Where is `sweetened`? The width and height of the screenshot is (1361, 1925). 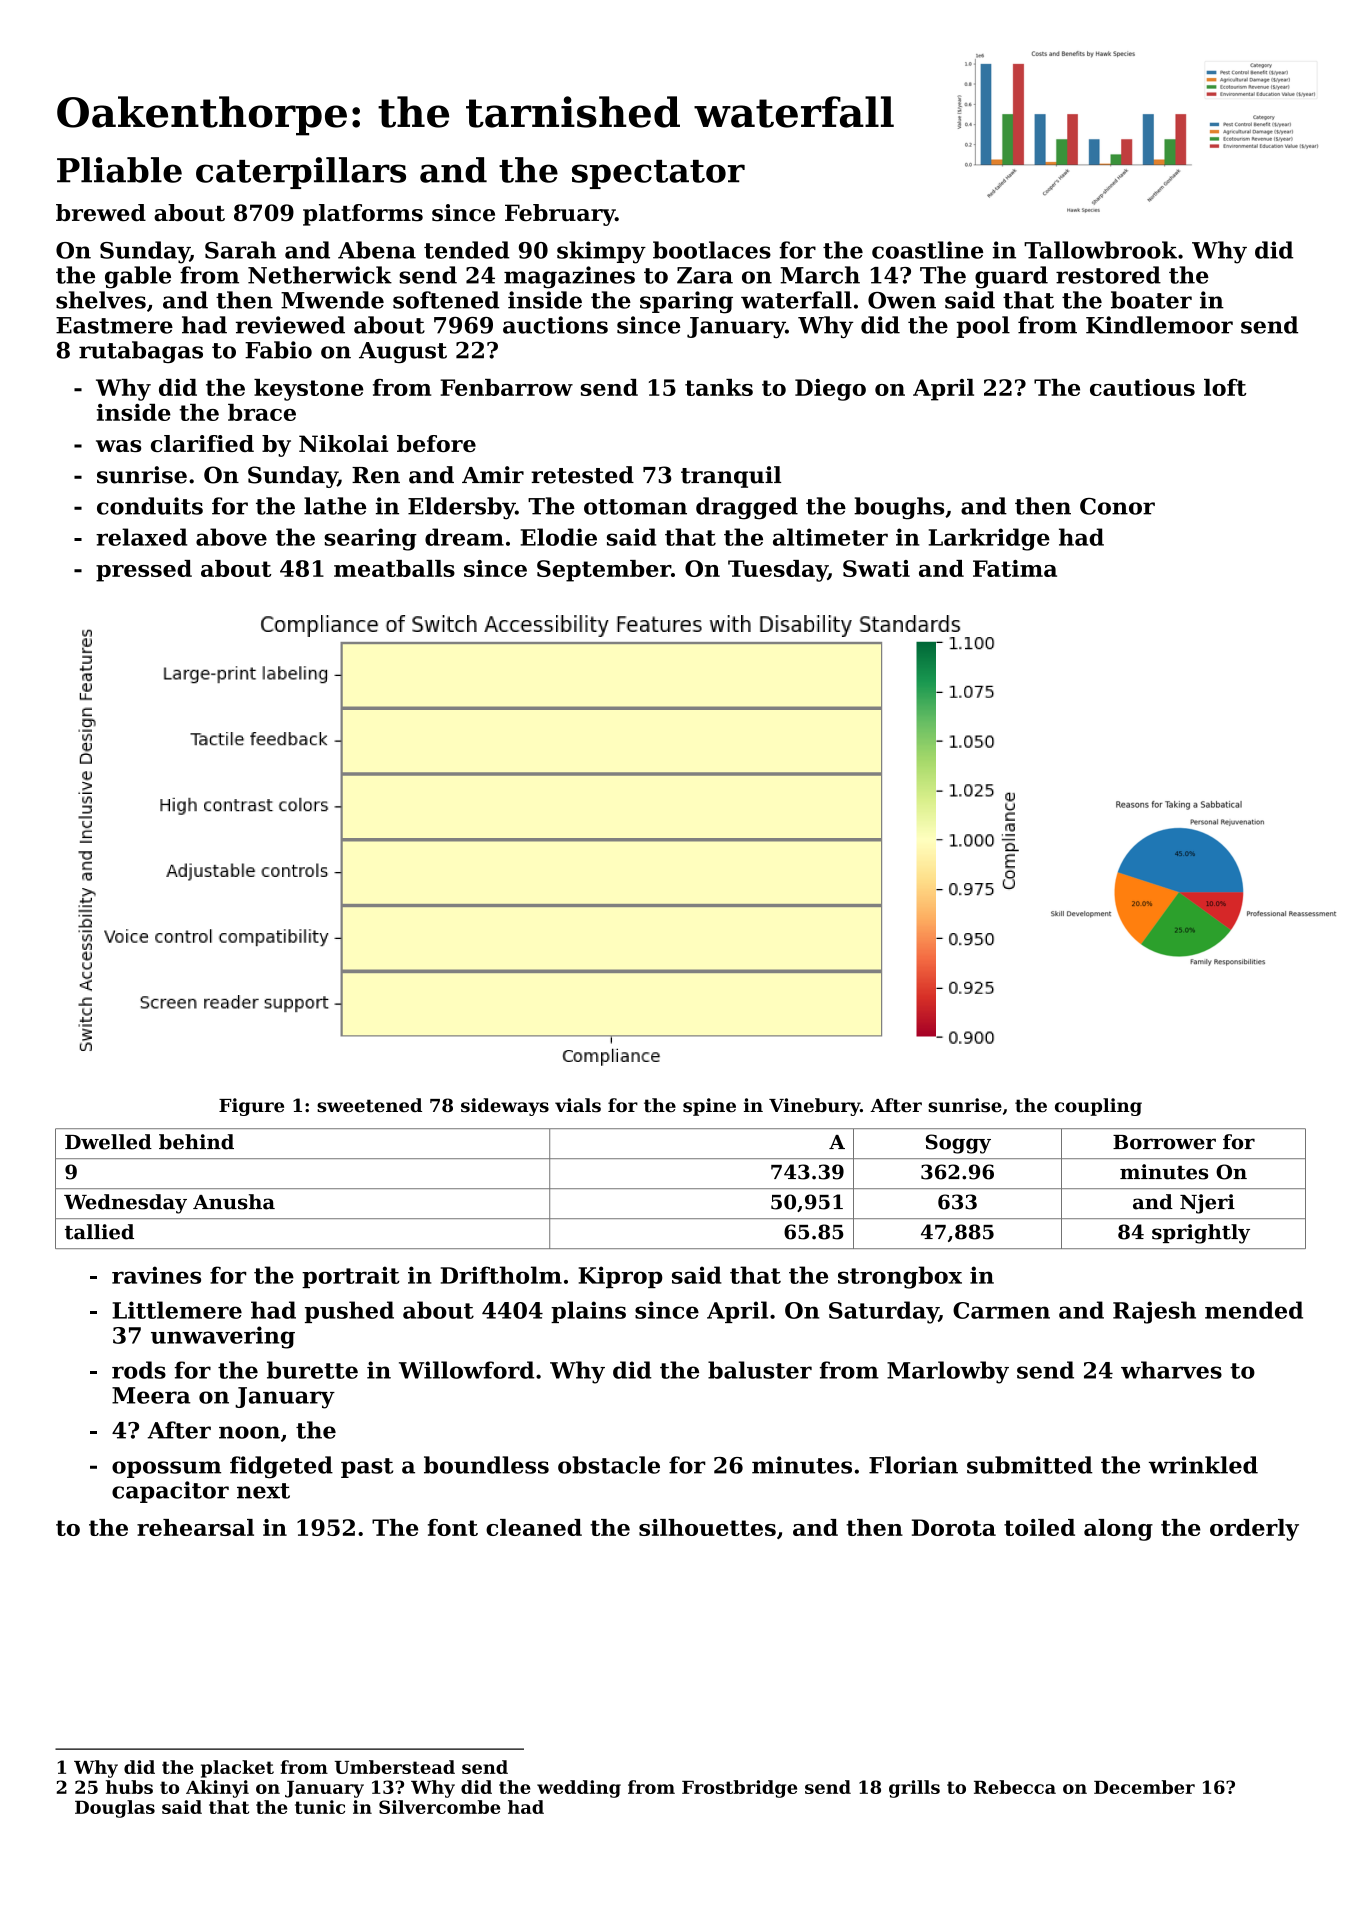
sweetened is located at coordinates (369, 1105).
